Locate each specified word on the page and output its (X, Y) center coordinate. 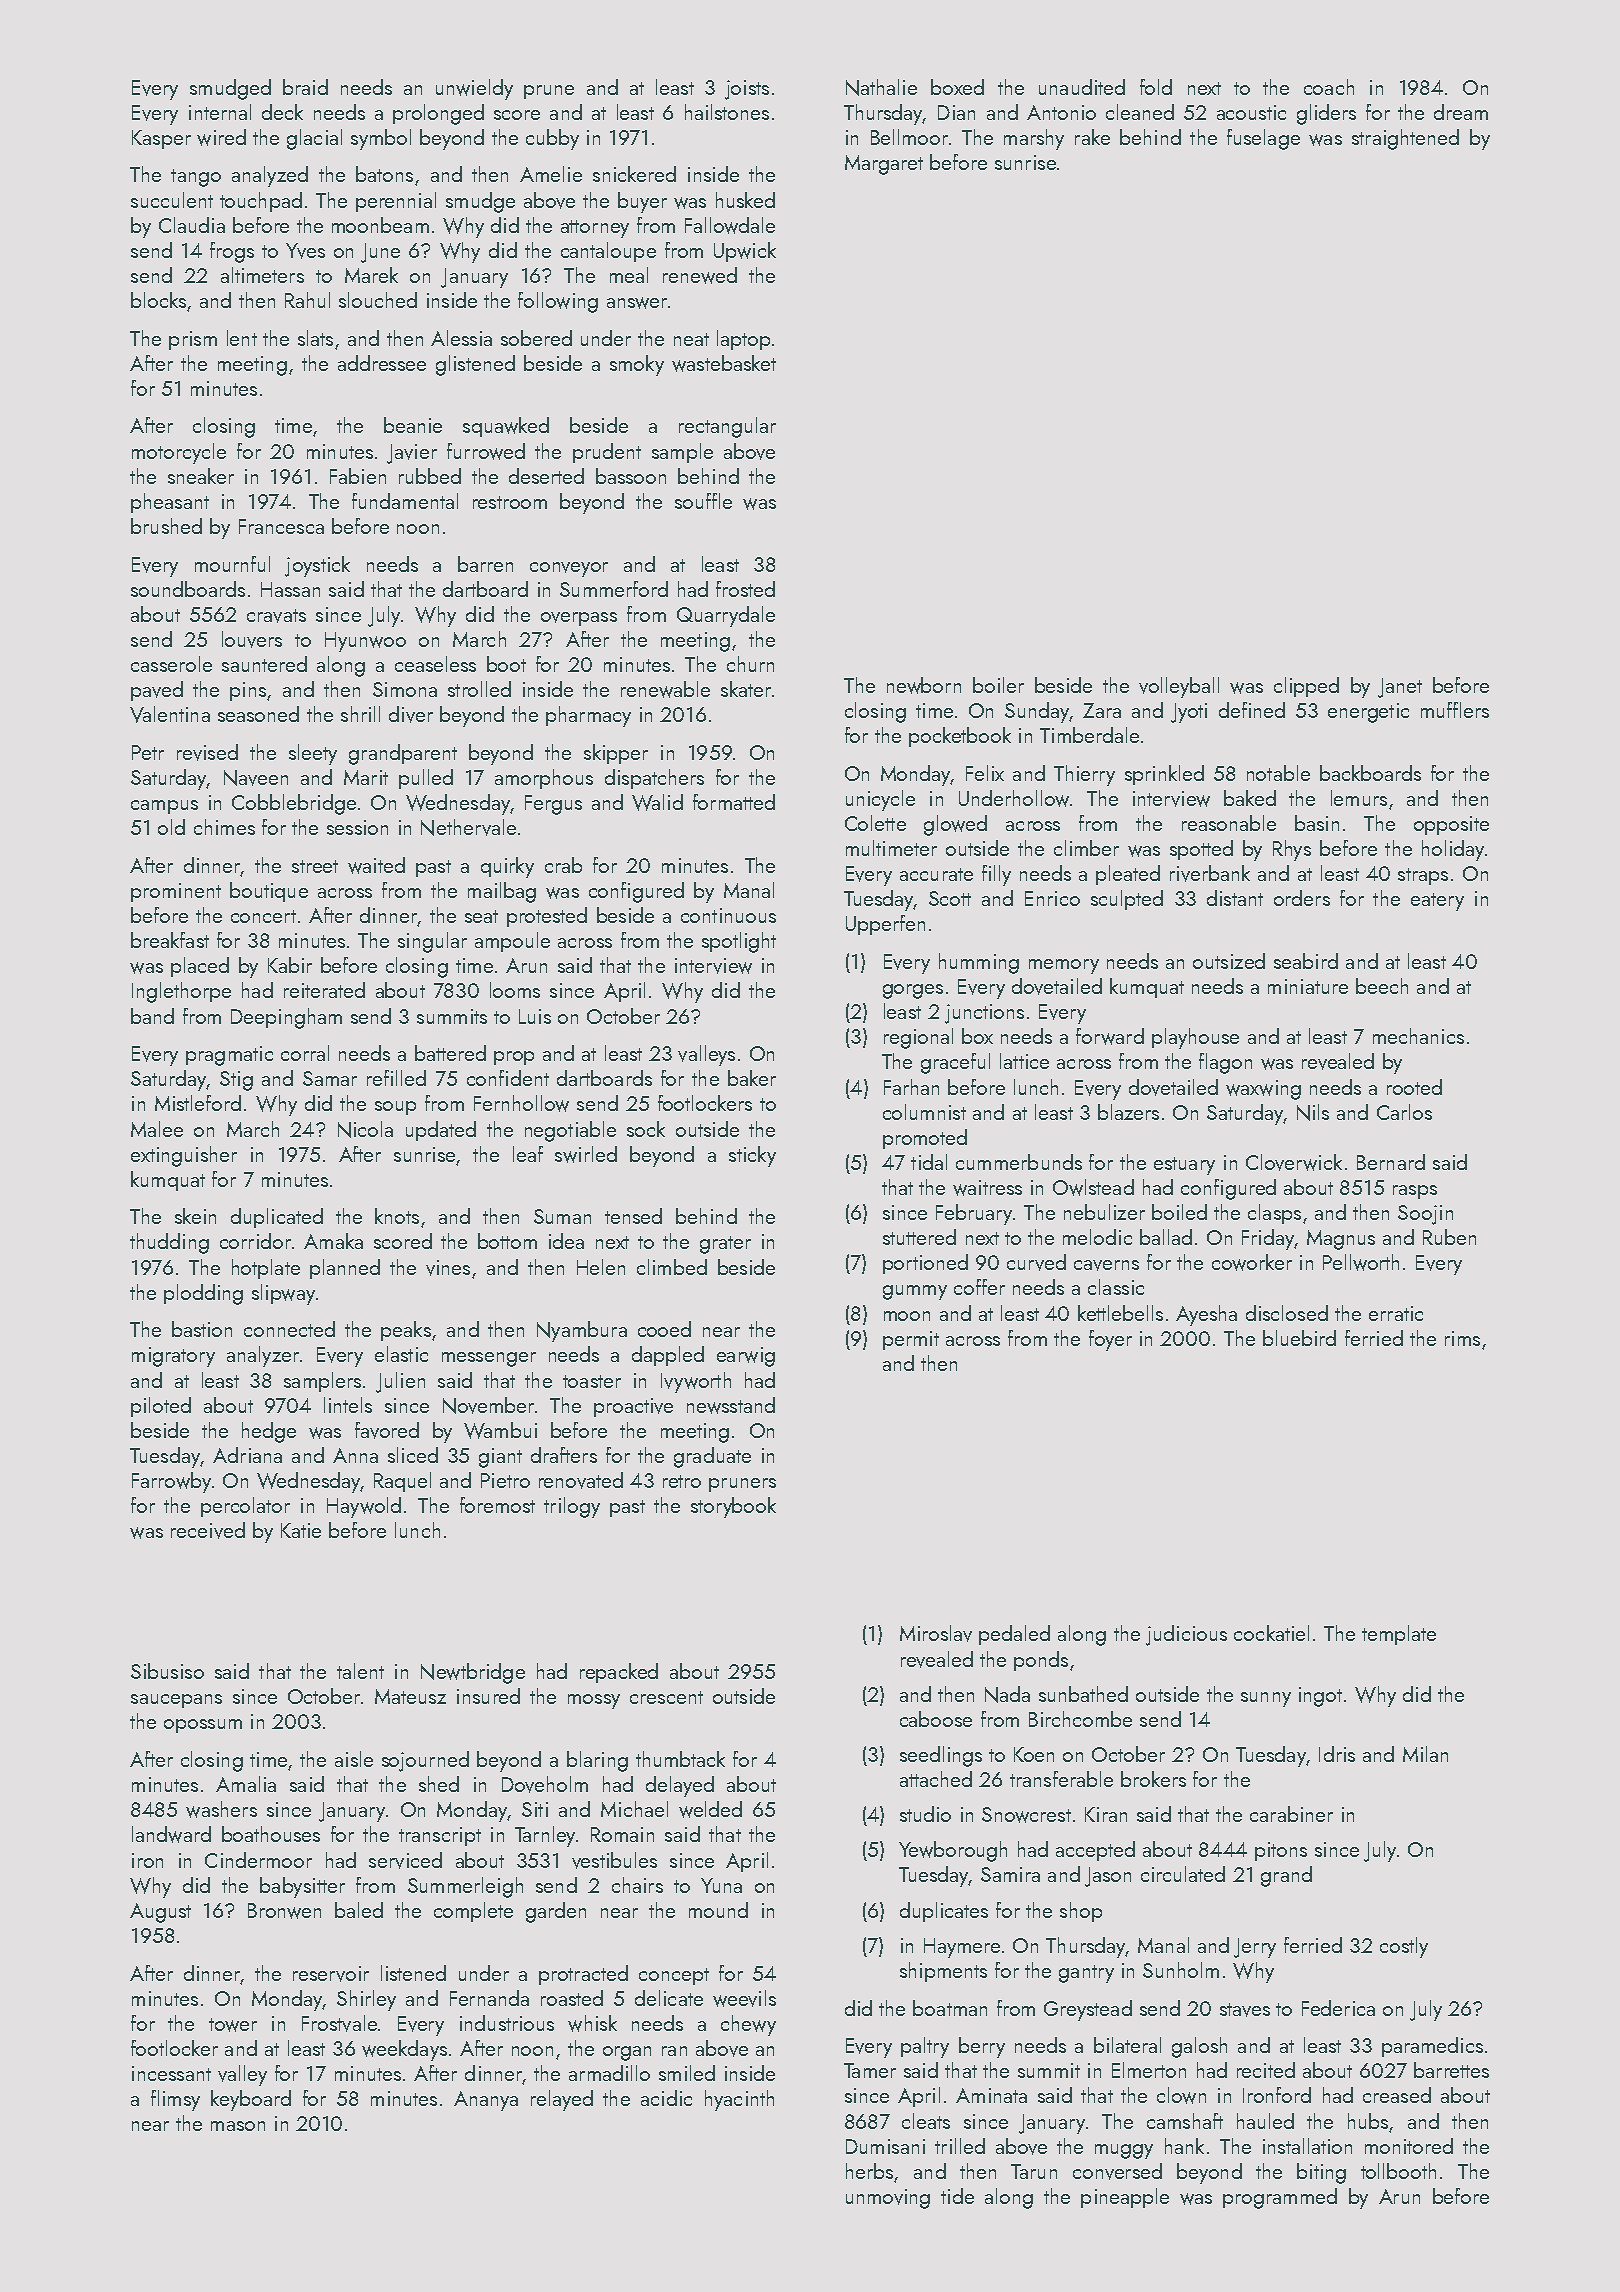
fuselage (1263, 139)
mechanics (1418, 1036)
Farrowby (171, 1482)
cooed (664, 1329)
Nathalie (881, 87)
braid (305, 87)
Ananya (486, 2101)
